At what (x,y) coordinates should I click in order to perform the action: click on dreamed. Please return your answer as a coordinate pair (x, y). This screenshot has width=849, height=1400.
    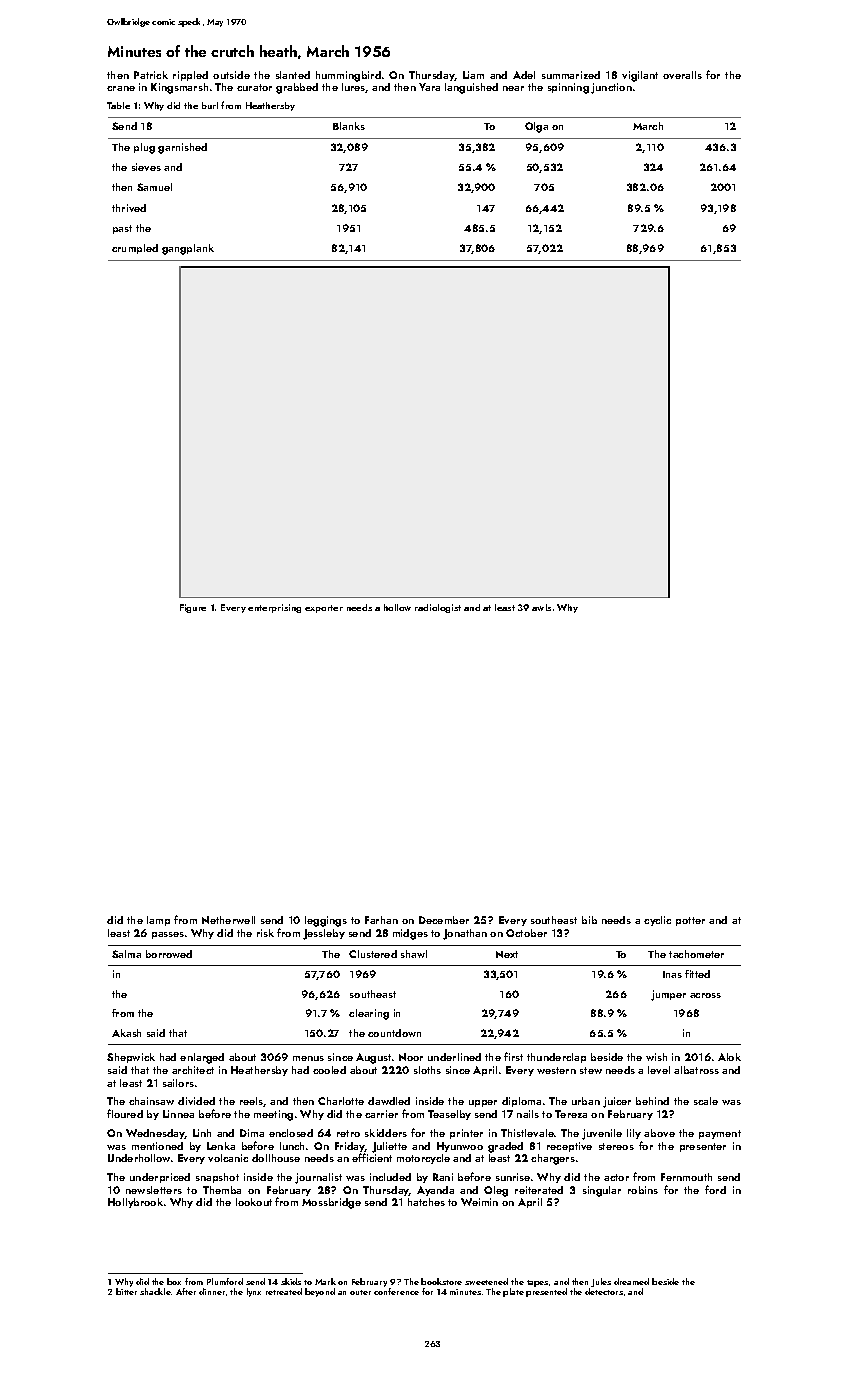
    Looking at the image, I should click on (631, 1281).
